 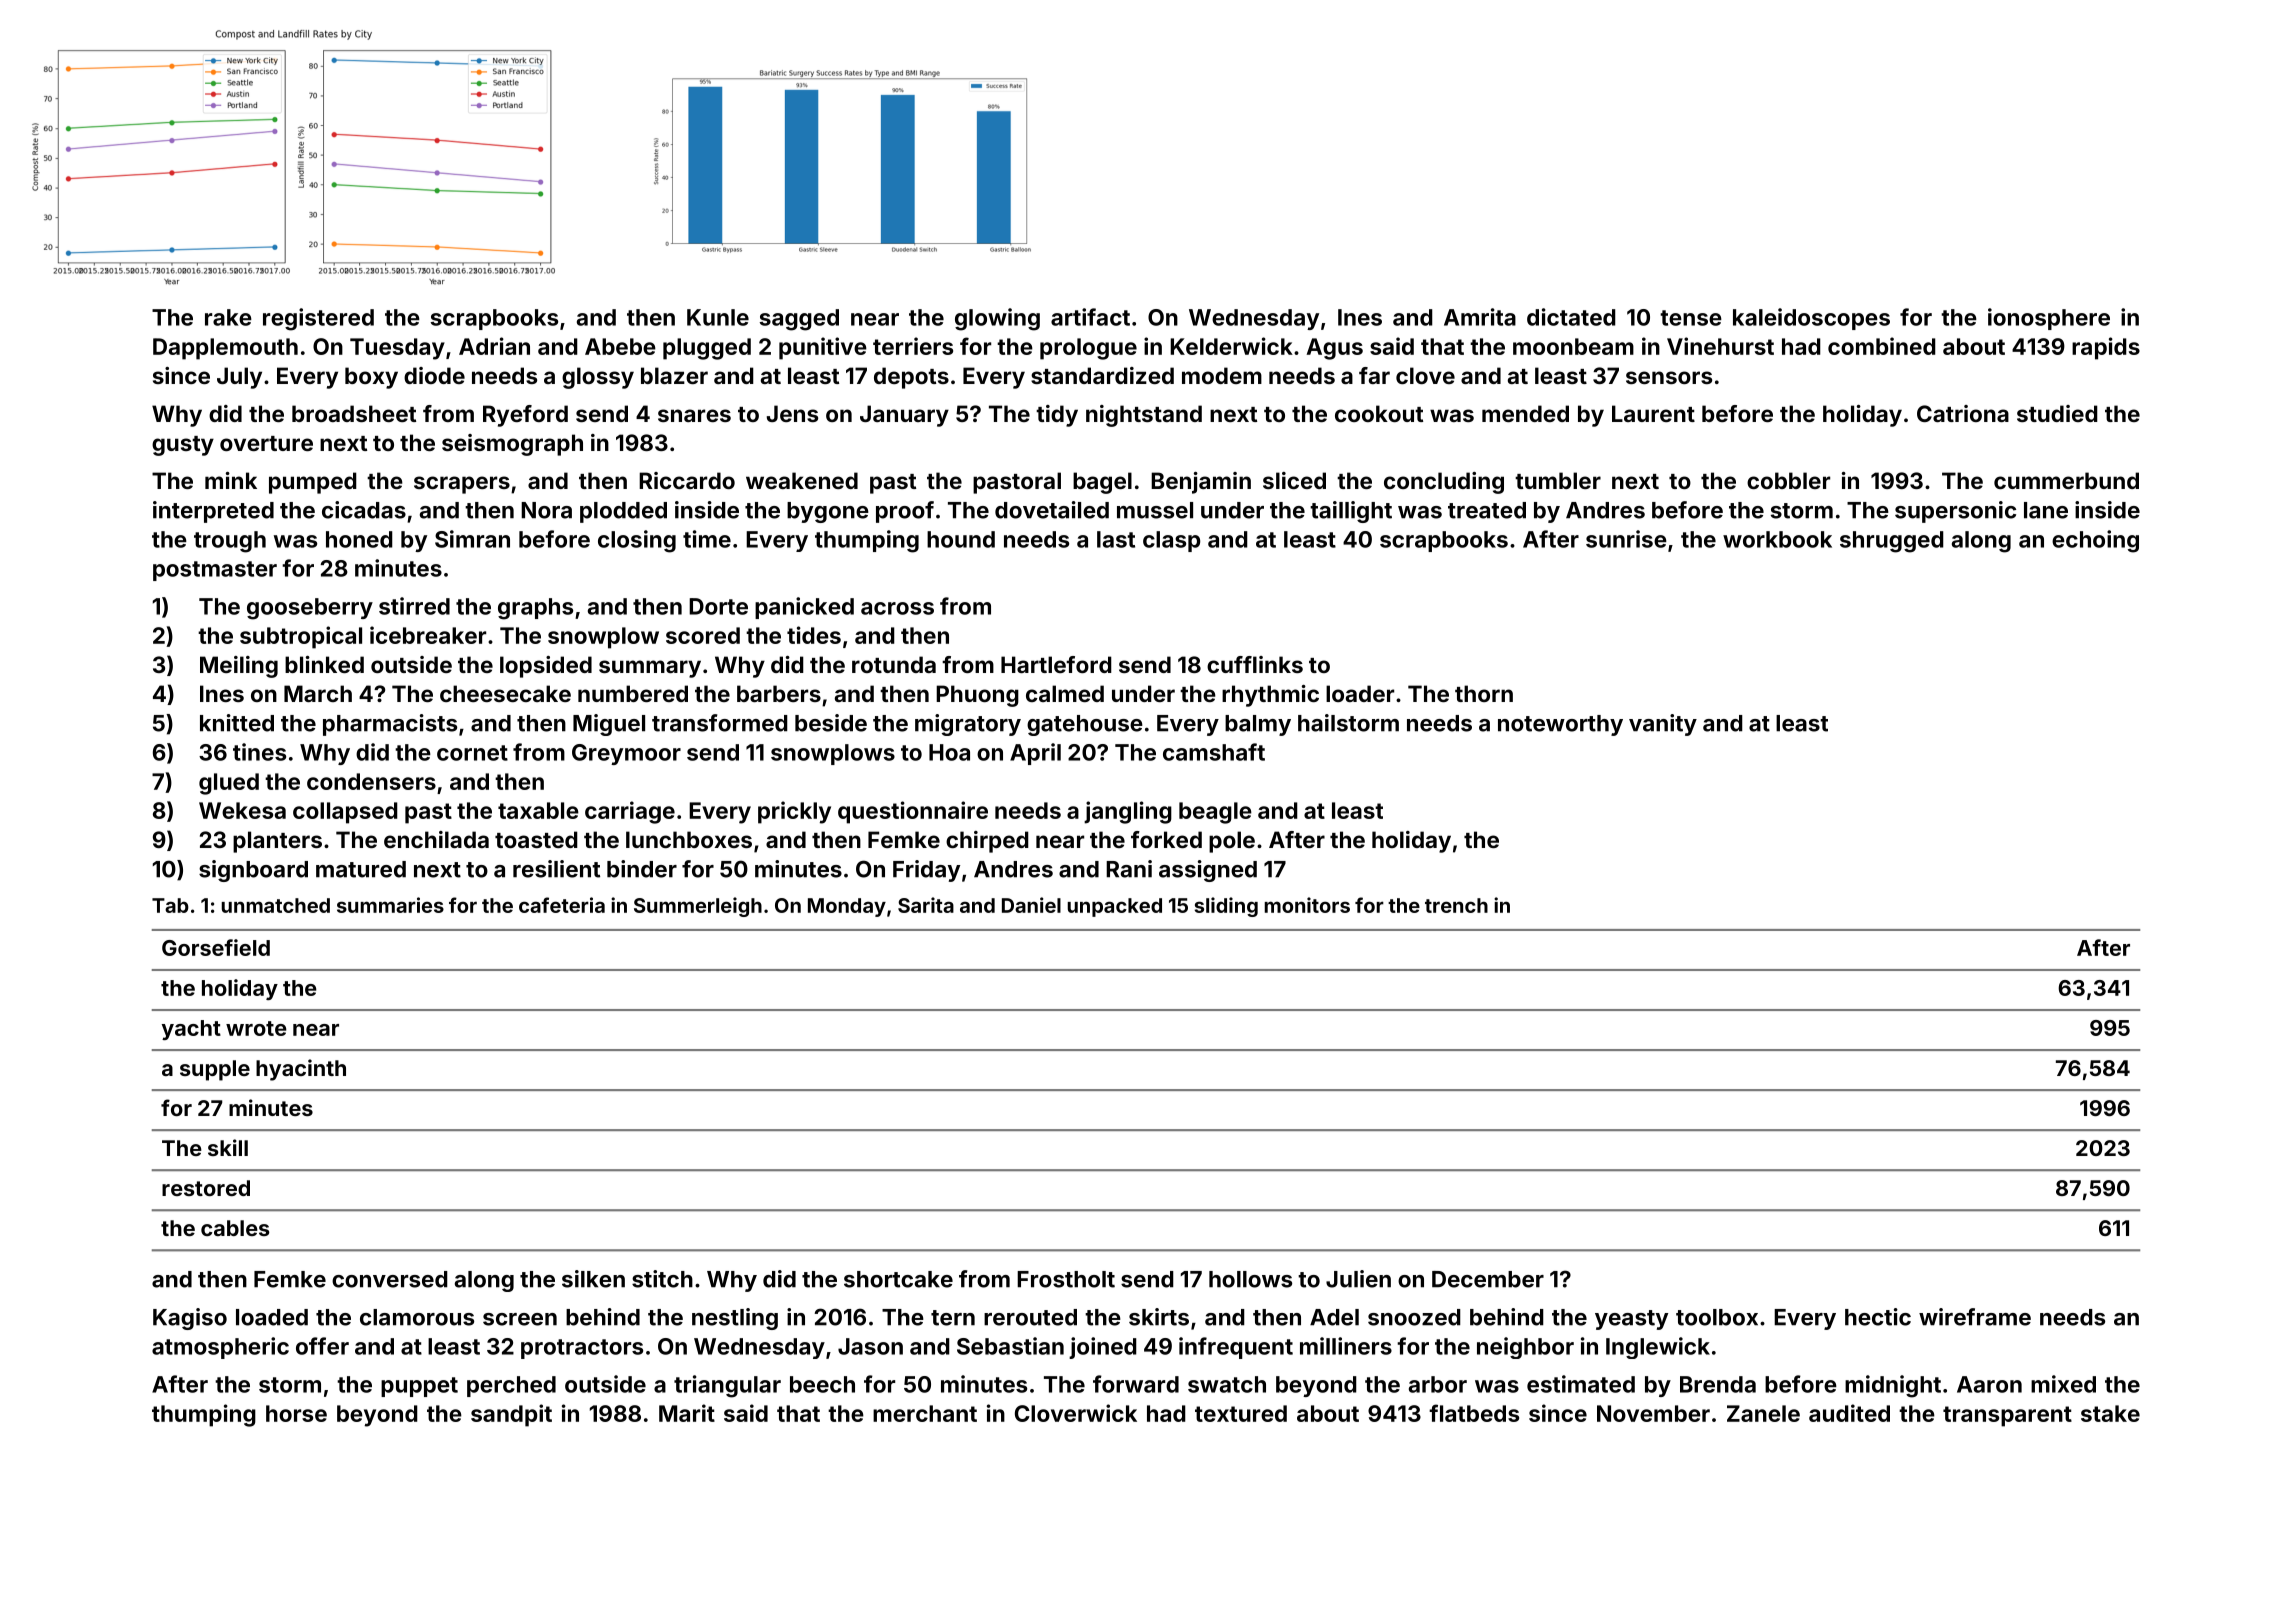 What do you see at coordinates (1456, 905) in the screenshot?
I see `trench` at bounding box center [1456, 905].
